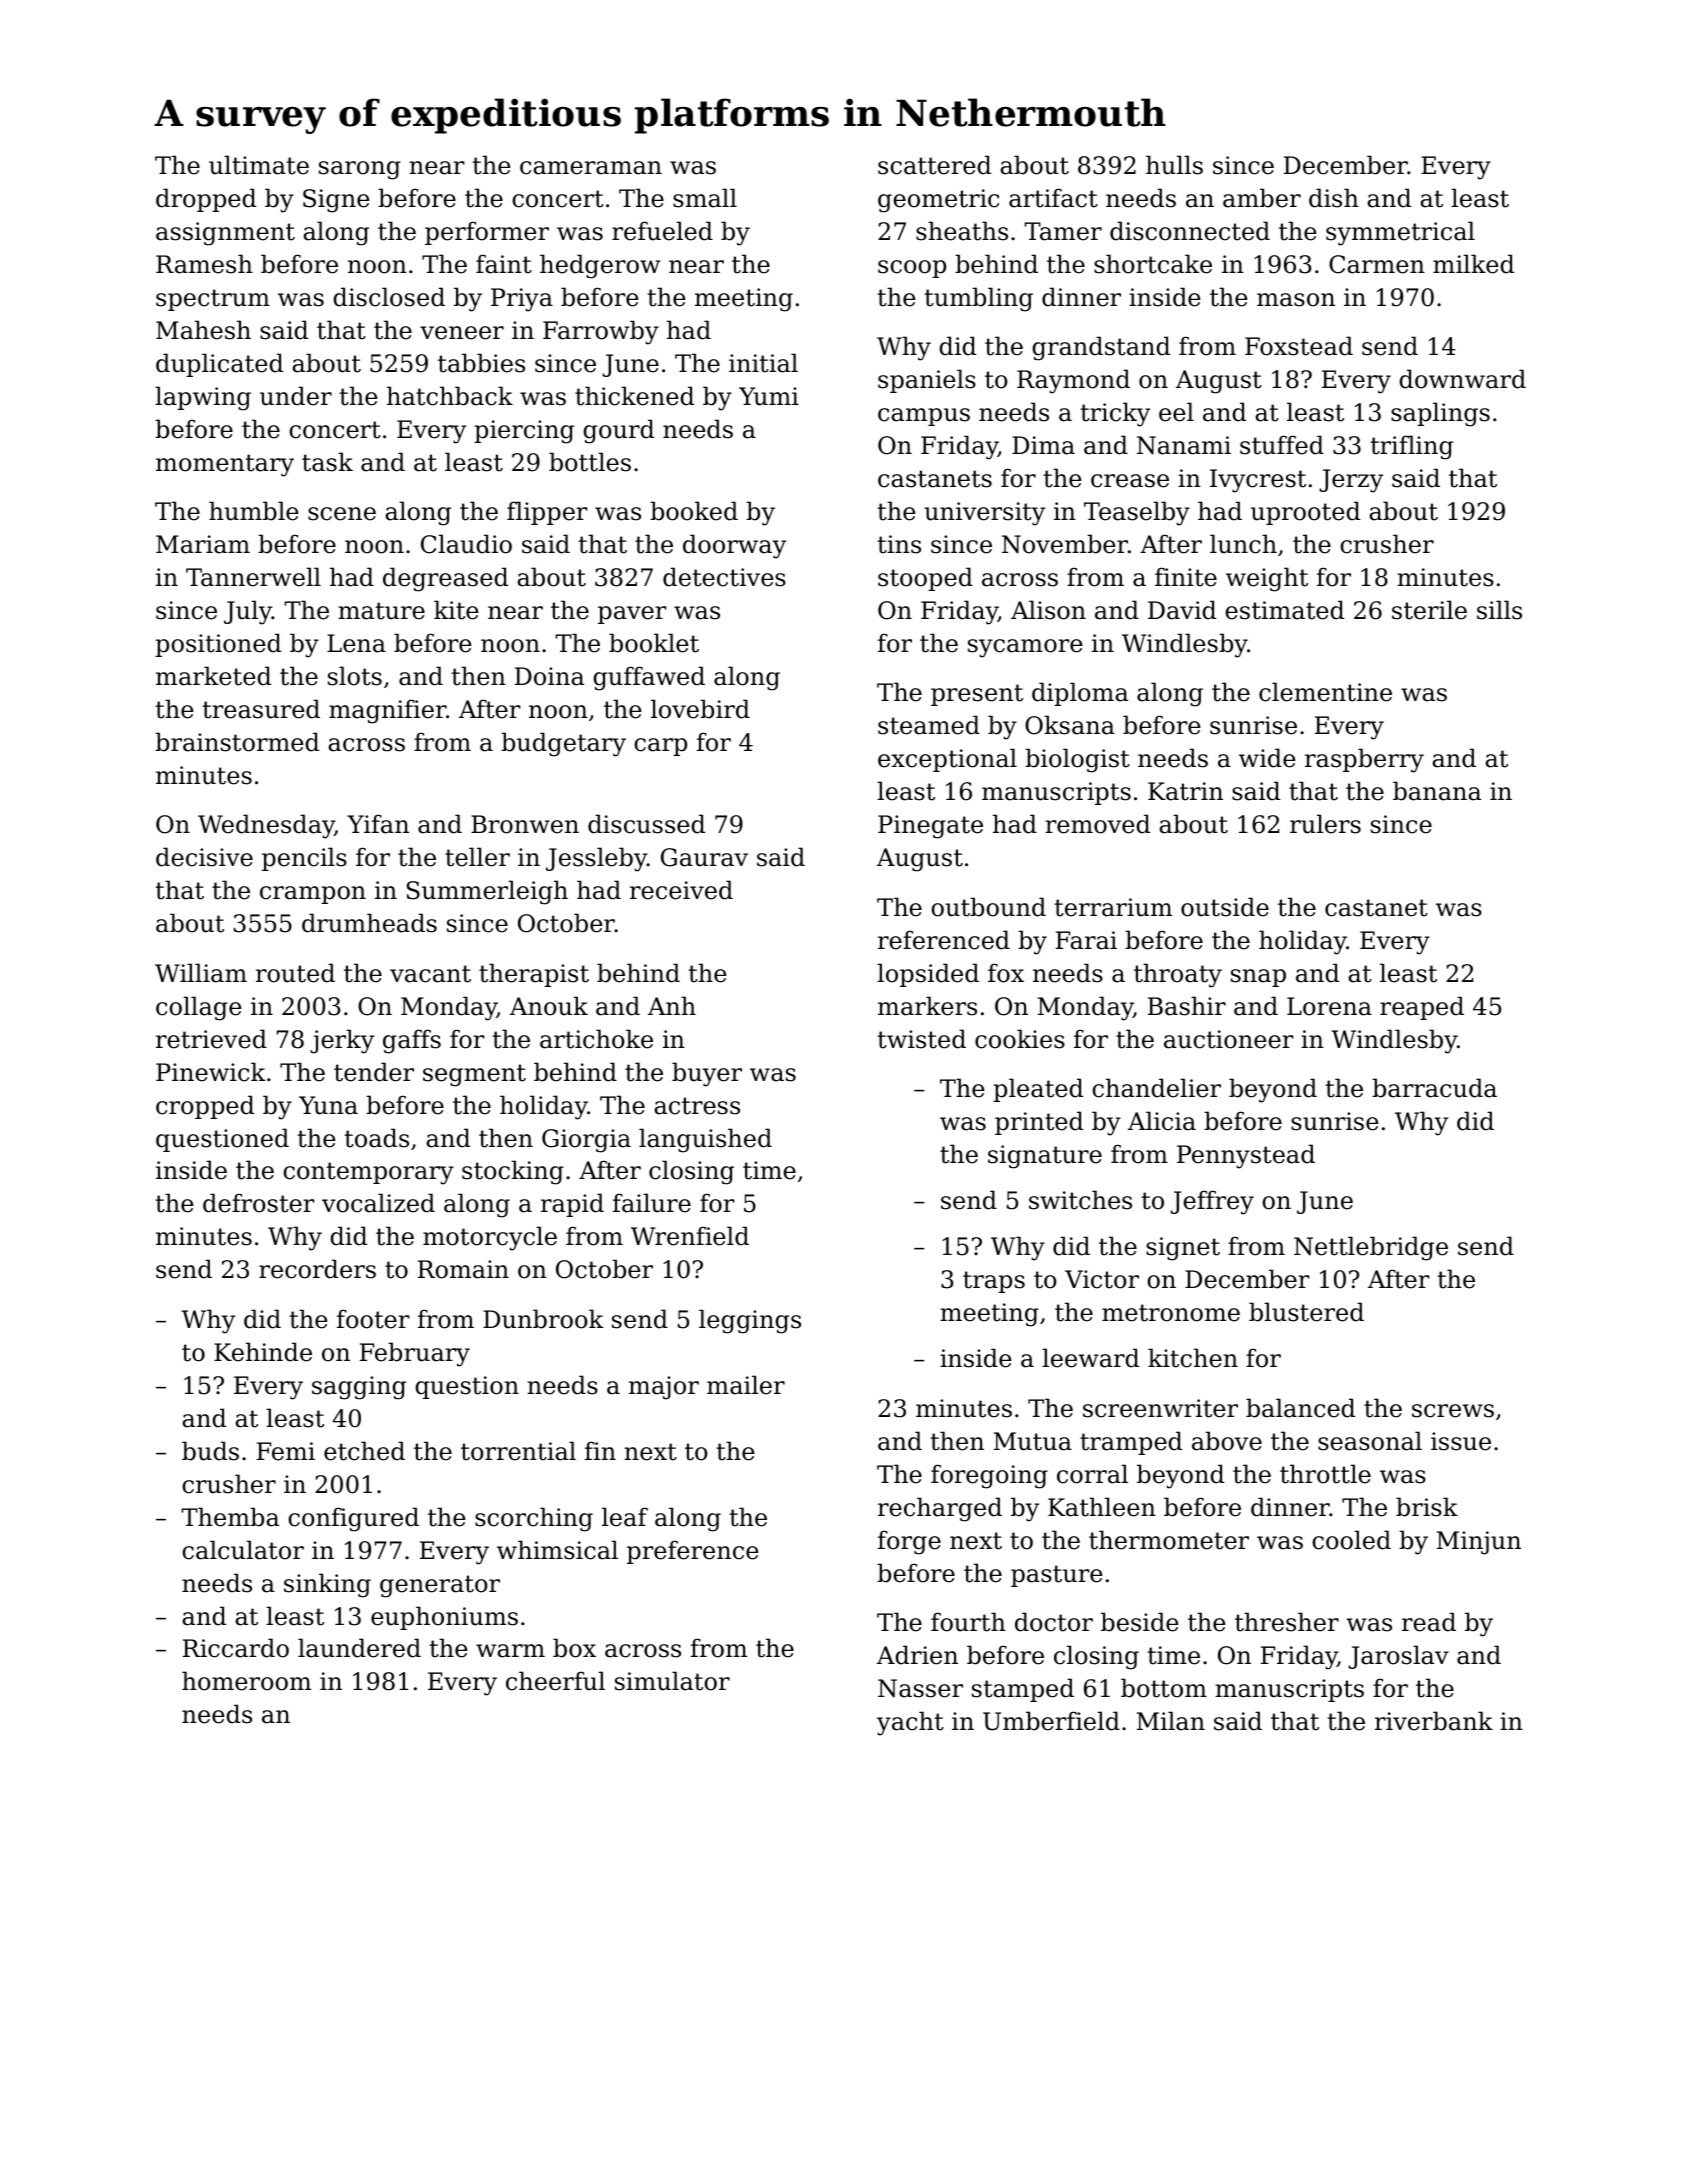  Describe the element at coordinates (705, 198) in the page. I see `small` at that location.
